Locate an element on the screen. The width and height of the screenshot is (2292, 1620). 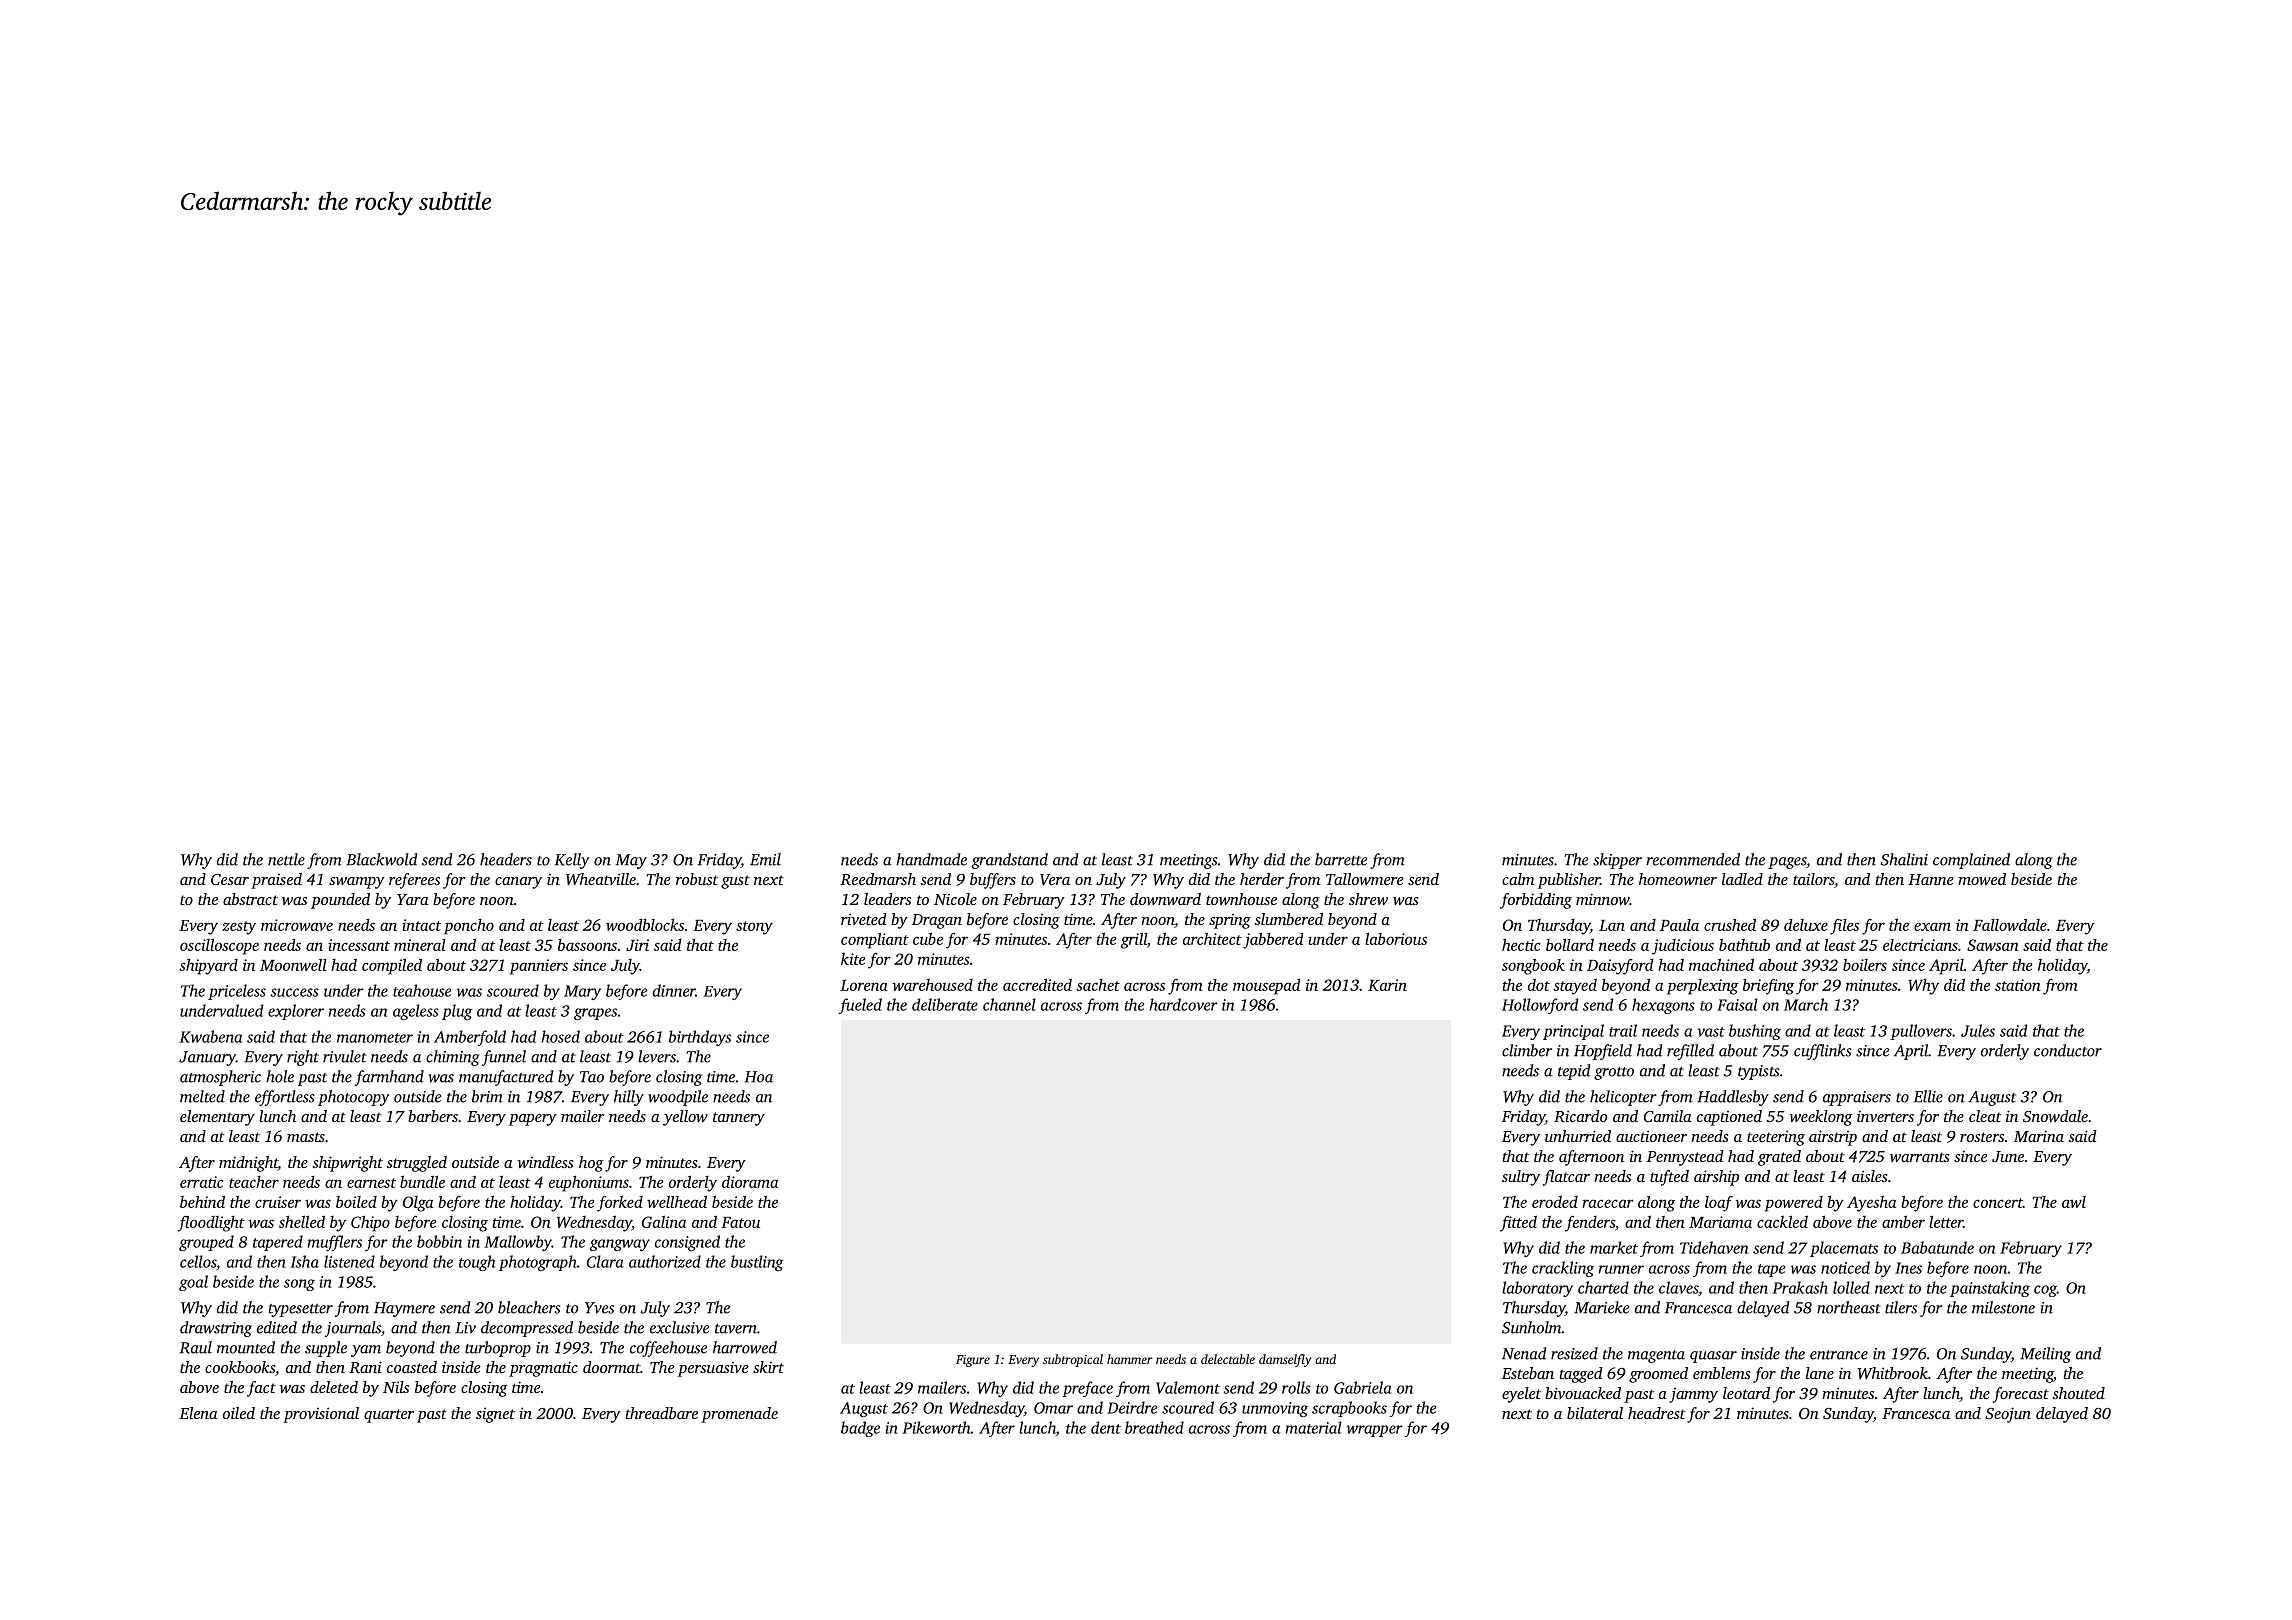
robust is located at coordinates (697, 879).
